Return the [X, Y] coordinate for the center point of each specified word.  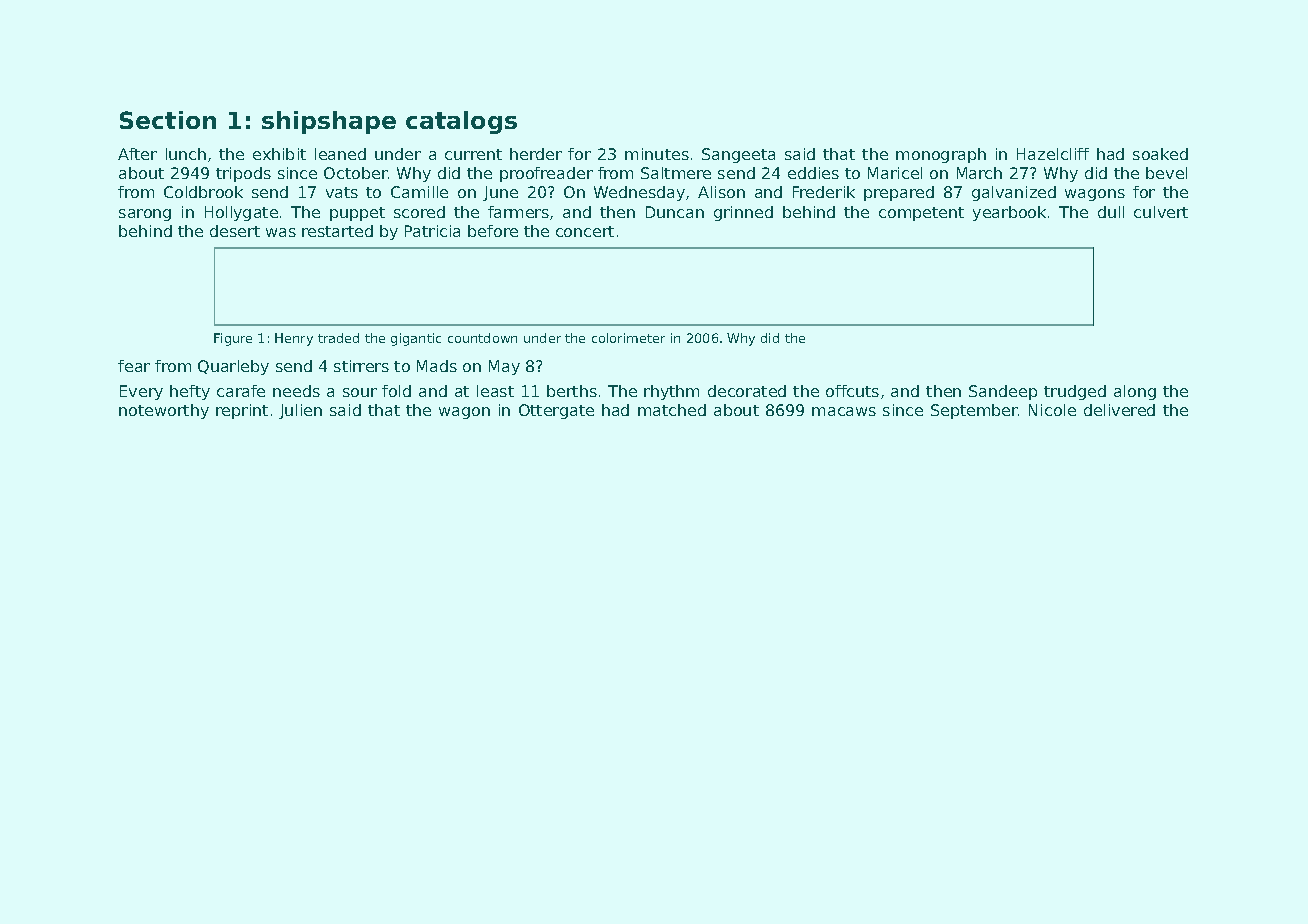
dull [1111, 212]
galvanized [1014, 193]
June [500, 193]
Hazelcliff [1053, 154]
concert [585, 231]
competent [921, 214]
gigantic [416, 339]
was [281, 232]
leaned [340, 154]
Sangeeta [738, 155]
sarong [145, 215]
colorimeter [628, 338]
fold [396, 391]
